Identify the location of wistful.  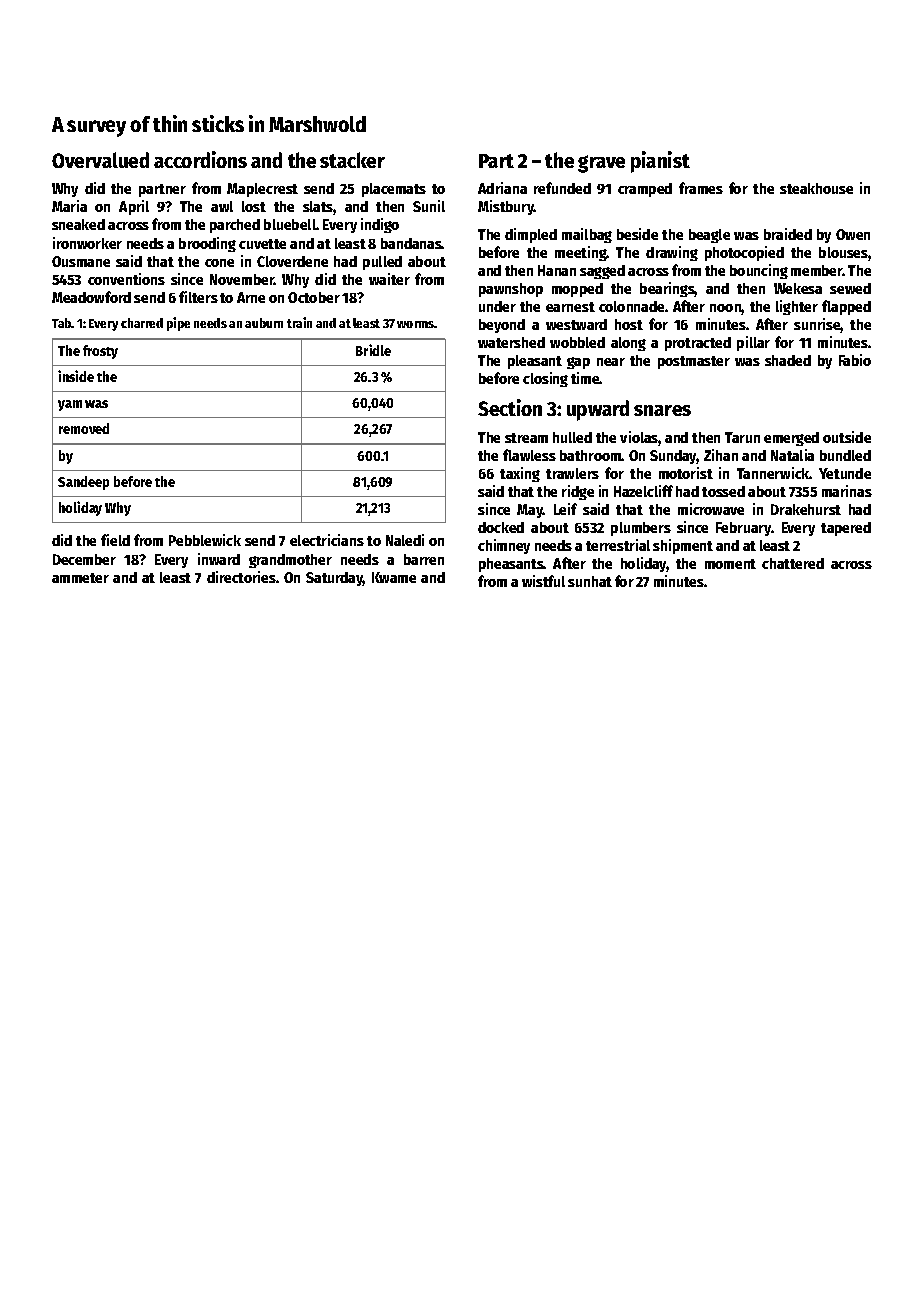
(543, 581).
